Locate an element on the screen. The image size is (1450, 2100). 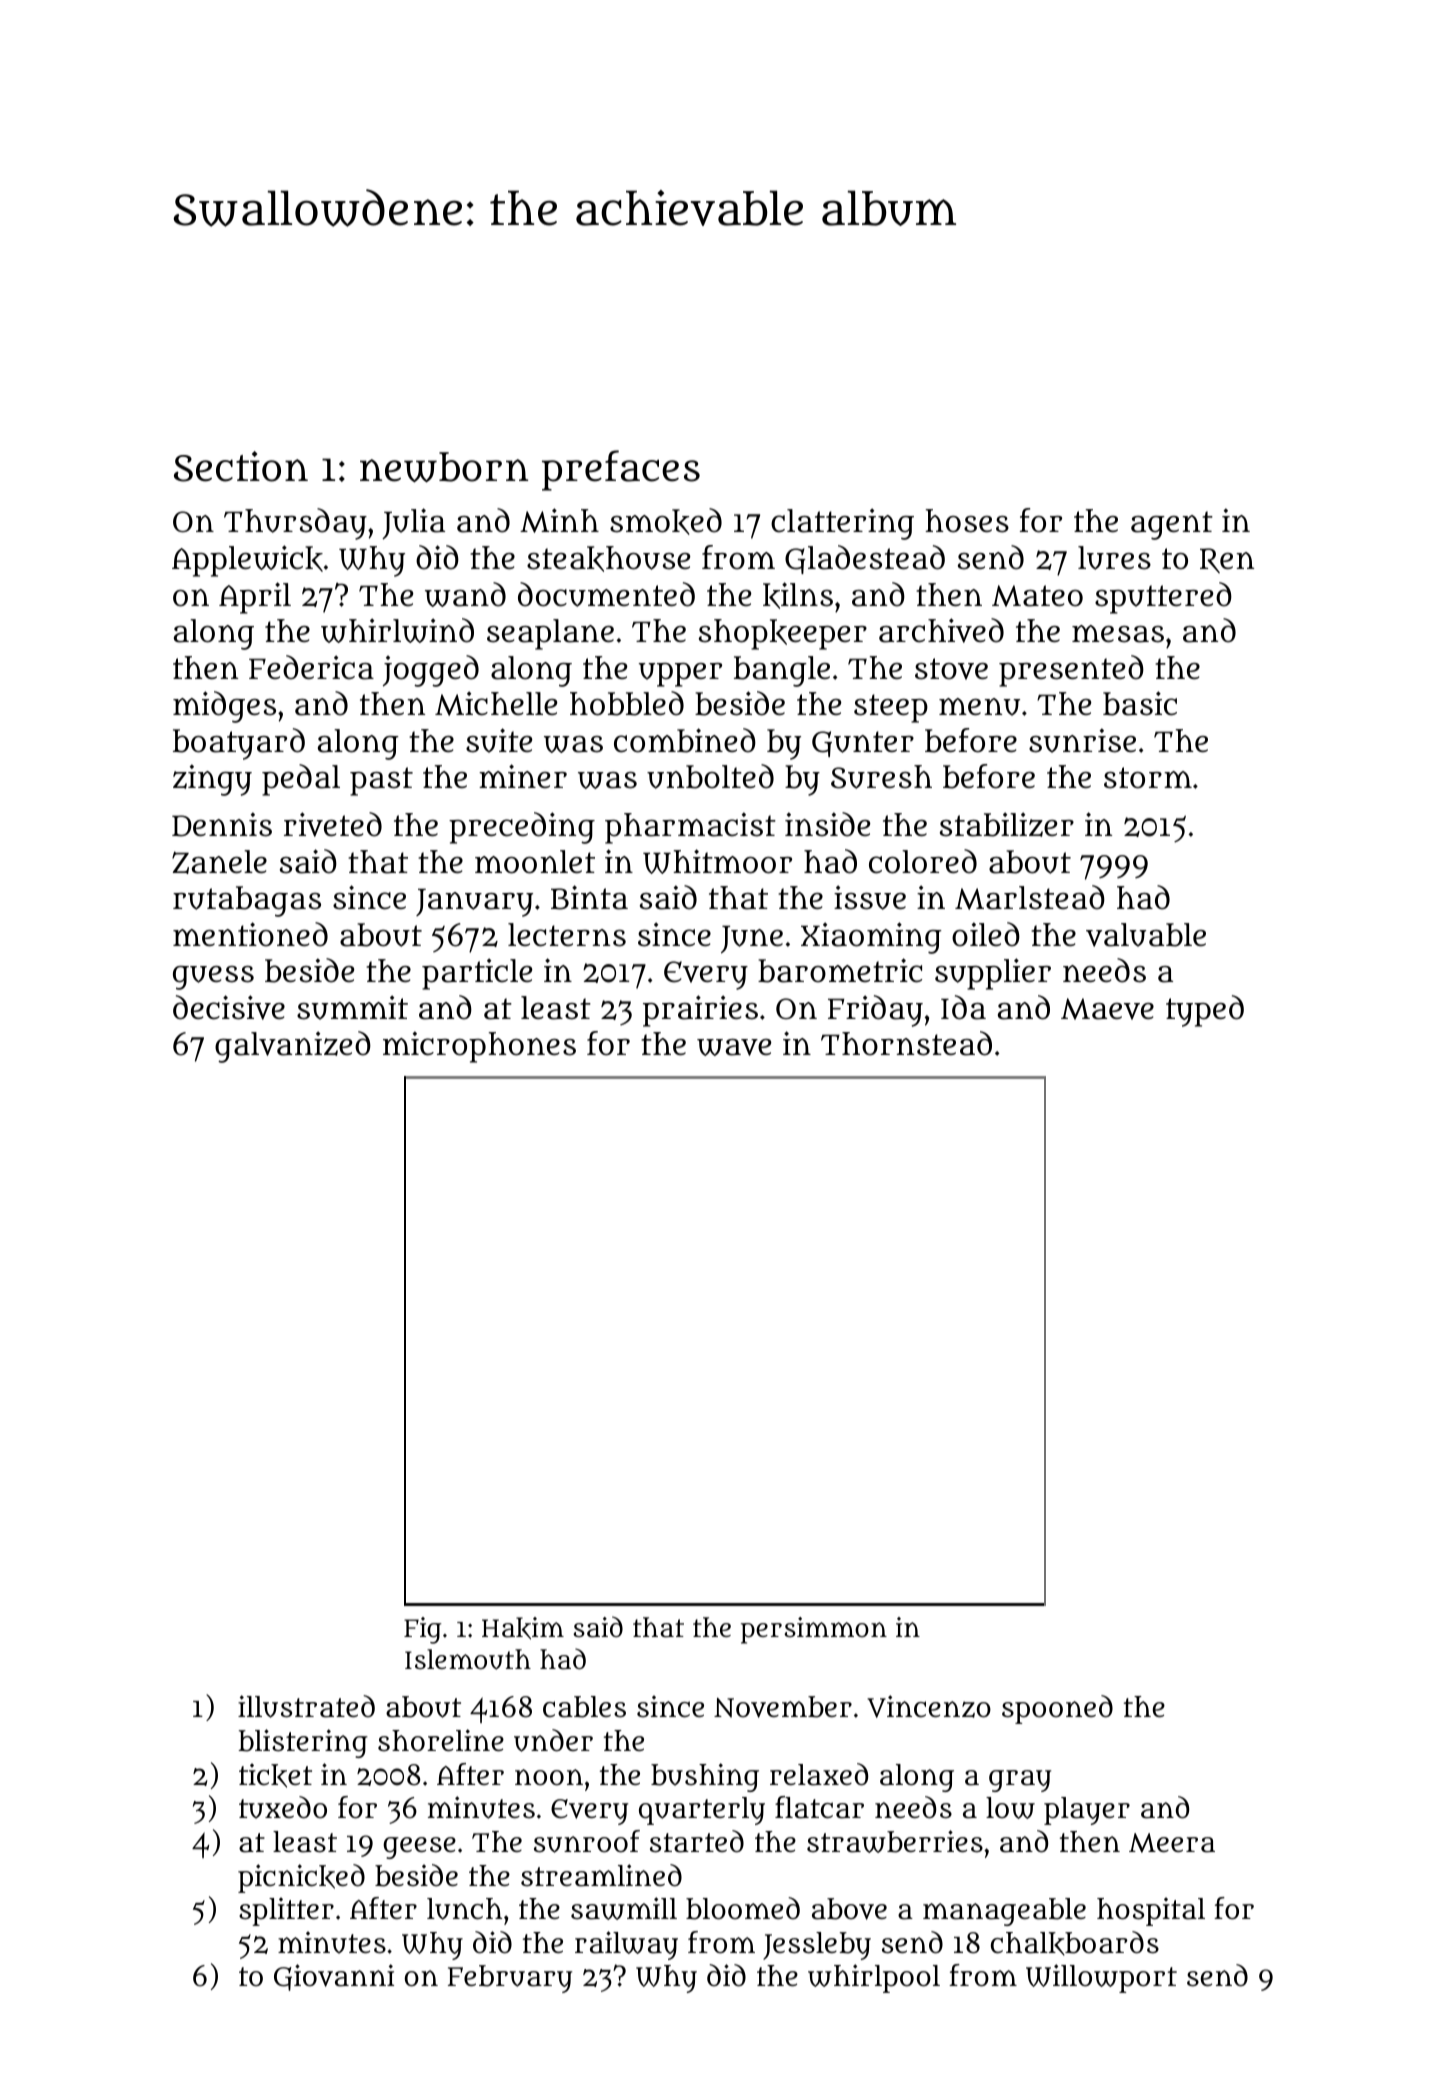
summit is located at coordinates (352, 1007).
